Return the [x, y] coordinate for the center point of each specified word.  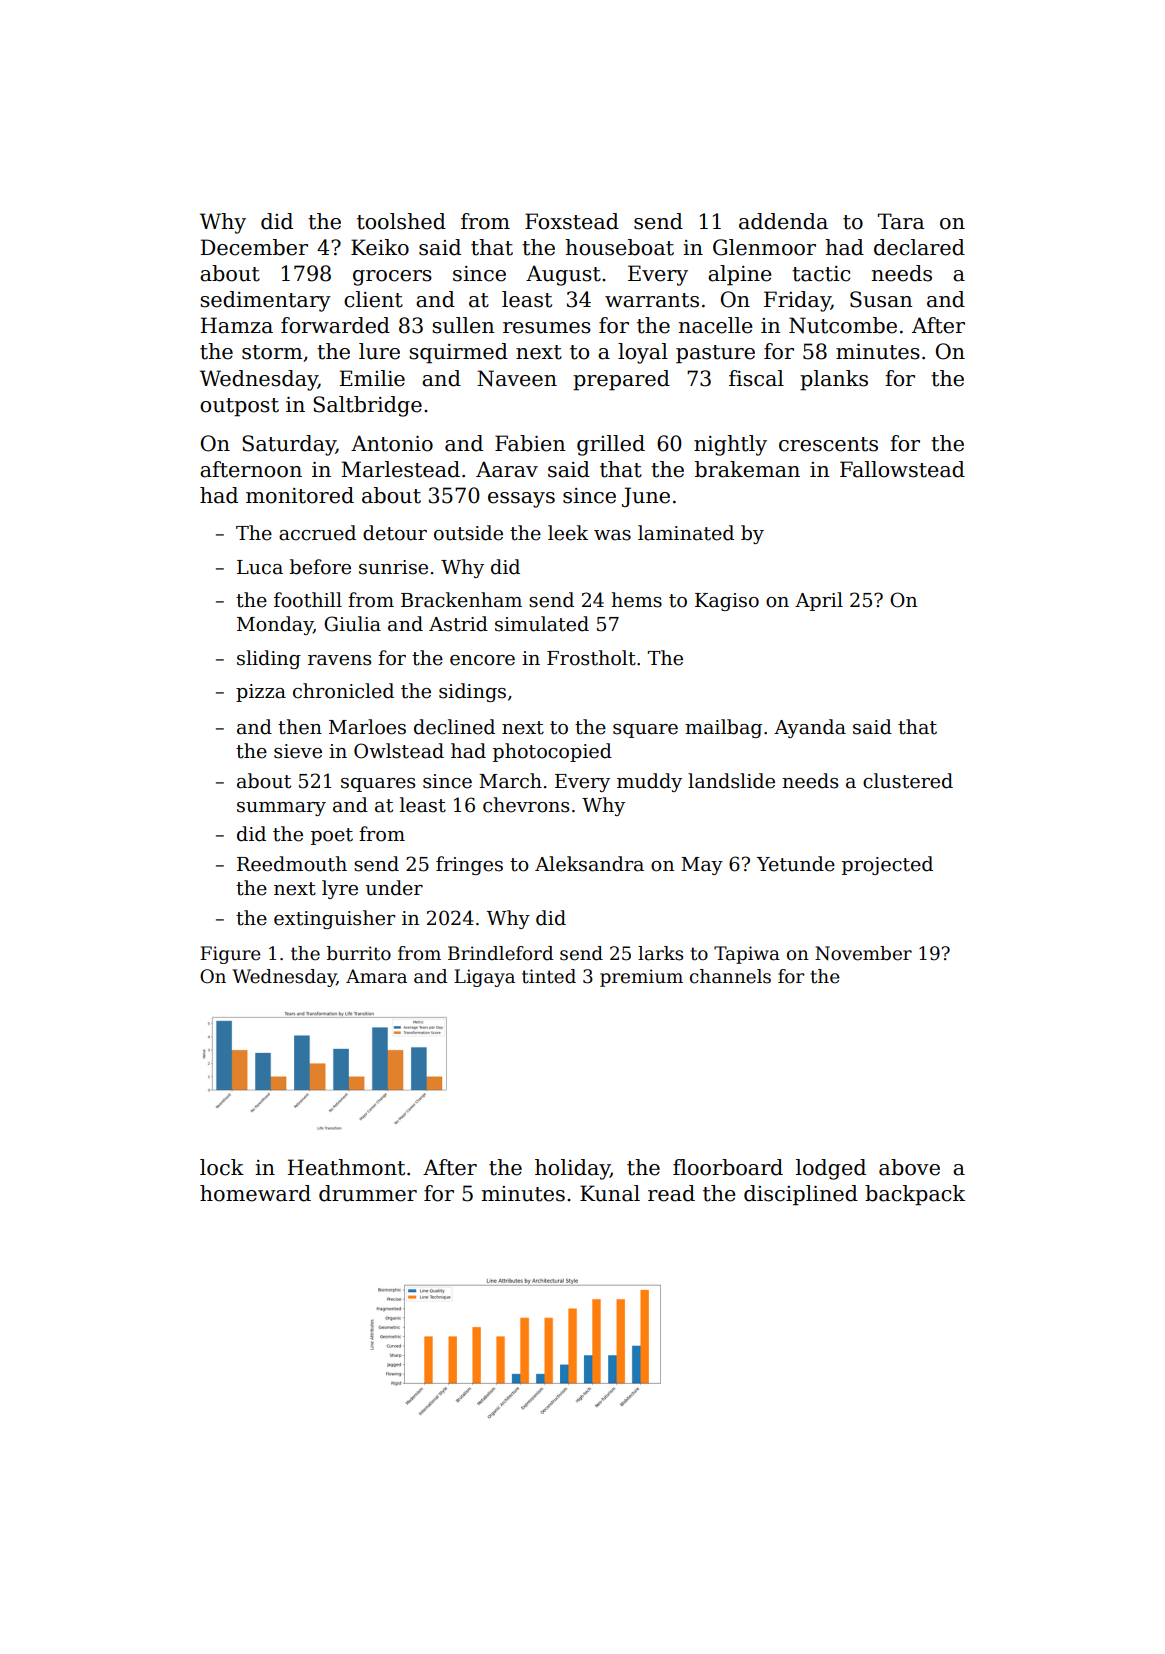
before [320, 567]
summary [281, 809]
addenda [783, 221]
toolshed [401, 221]
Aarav [507, 469]
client [373, 299]
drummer [368, 1193]
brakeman [747, 469]
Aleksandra [589, 864]
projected [887, 865]
